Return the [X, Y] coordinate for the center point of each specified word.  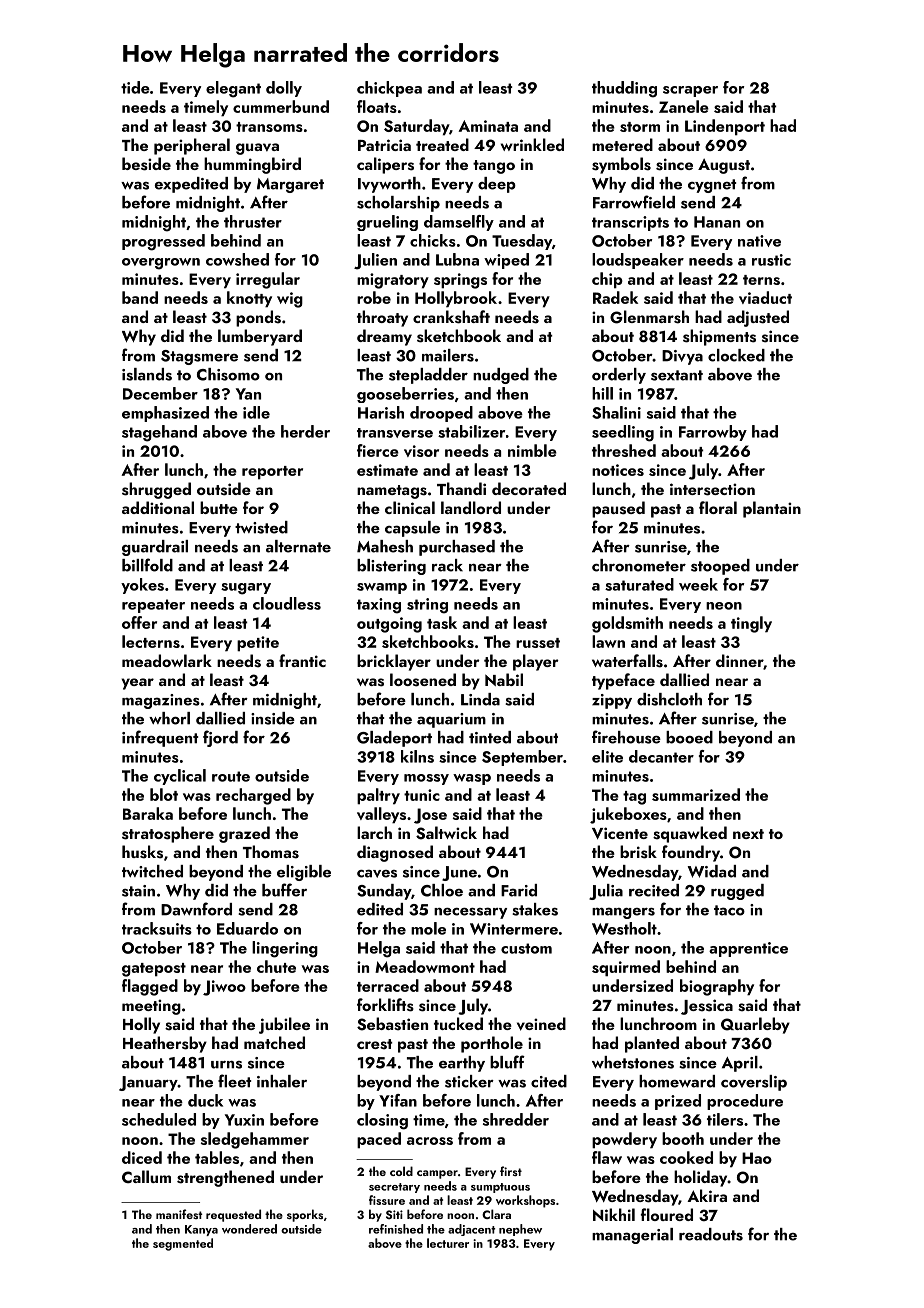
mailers [448, 355]
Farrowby [713, 433]
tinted [490, 737]
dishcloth [669, 699]
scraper [690, 91]
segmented [183, 1244]
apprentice [748, 949]
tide [135, 87]
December [160, 393]
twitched [152, 871]
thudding [624, 89]
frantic [302, 660]
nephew [520, 1230]
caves [377, 873]
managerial [632, 1236]
